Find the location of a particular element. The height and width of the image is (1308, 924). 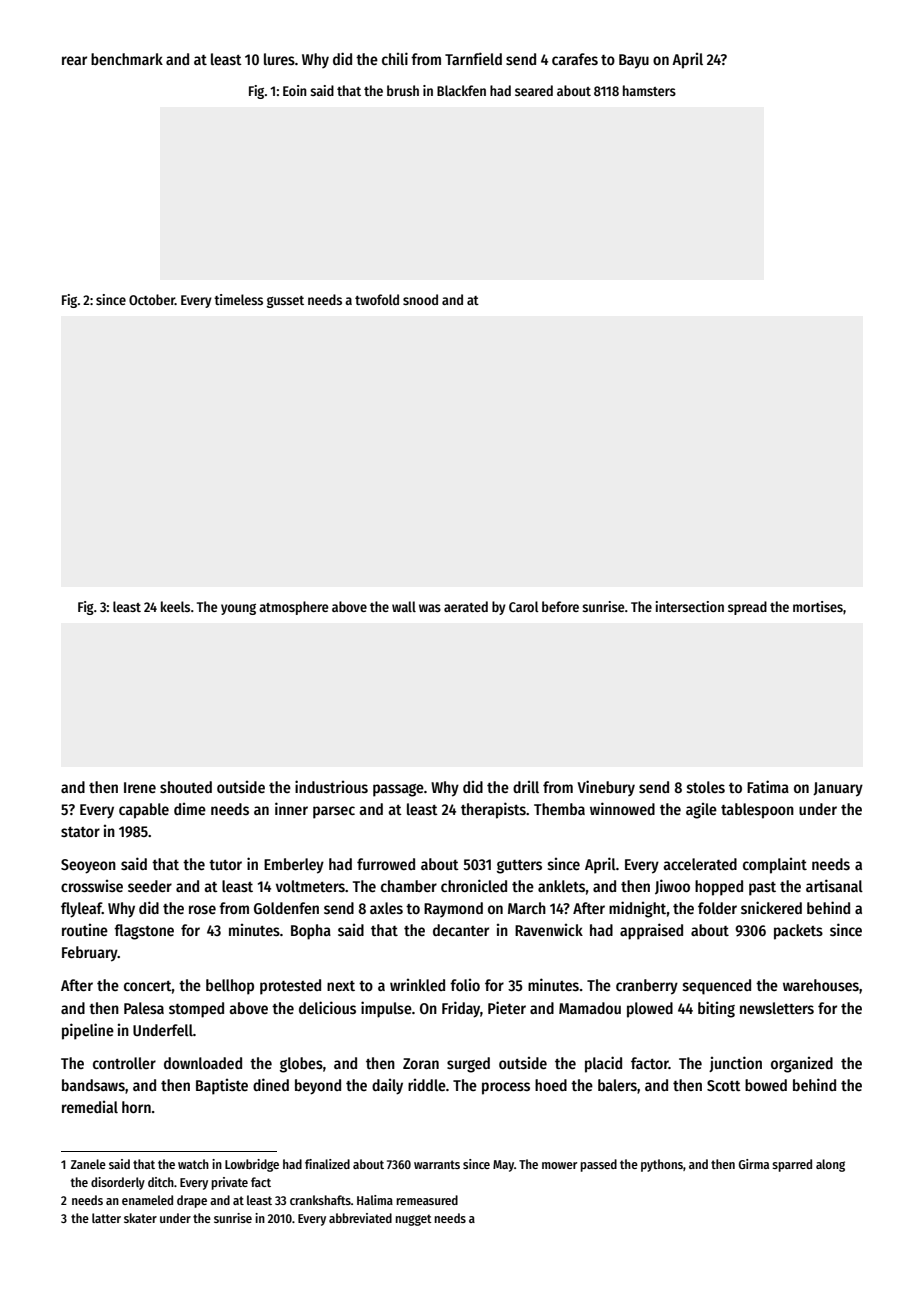

latter is located at coordinates (106, 1218).
